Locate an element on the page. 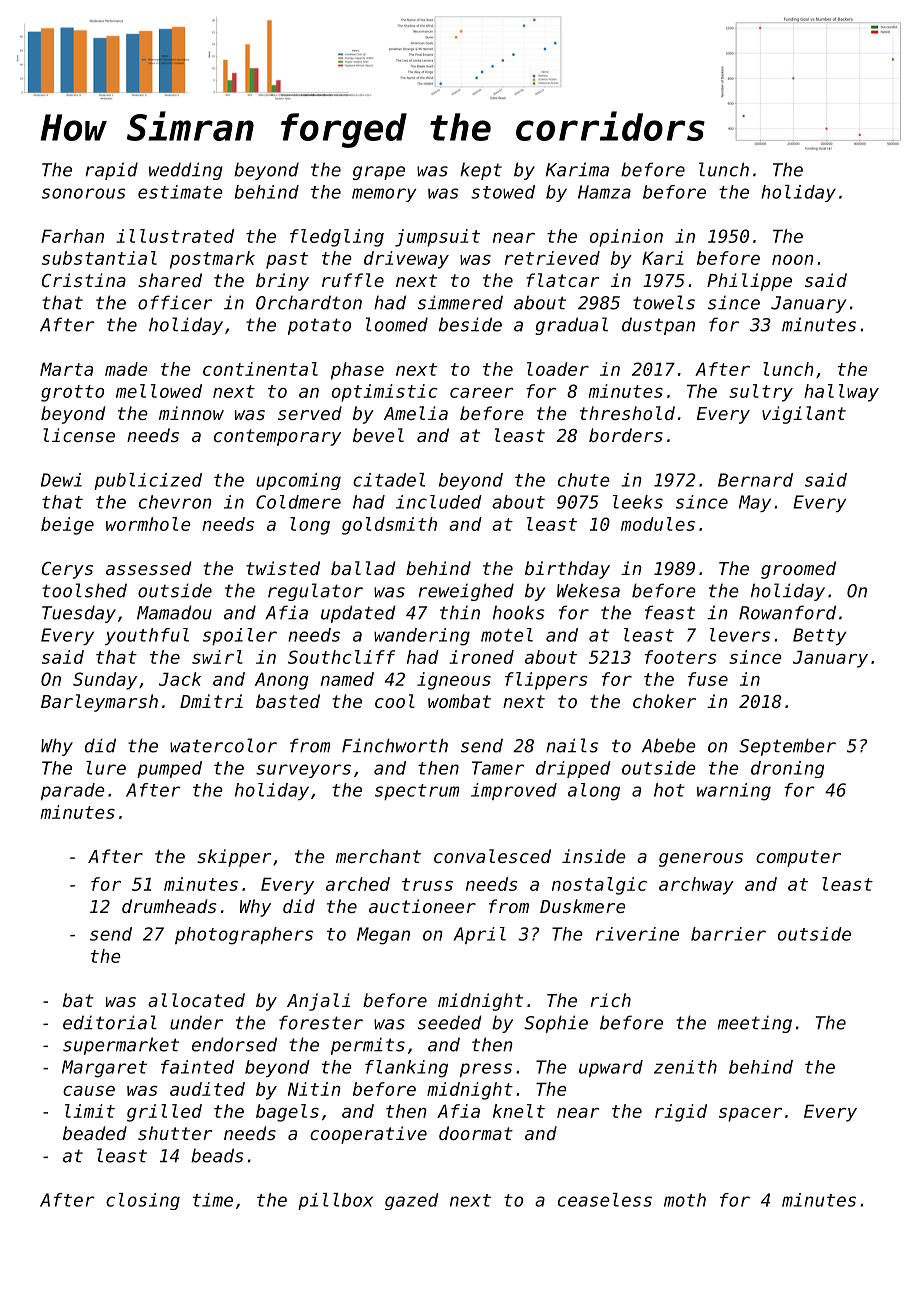 The height and width of the image is (1308, 924). ballad is located at coordinates (363, 568).
